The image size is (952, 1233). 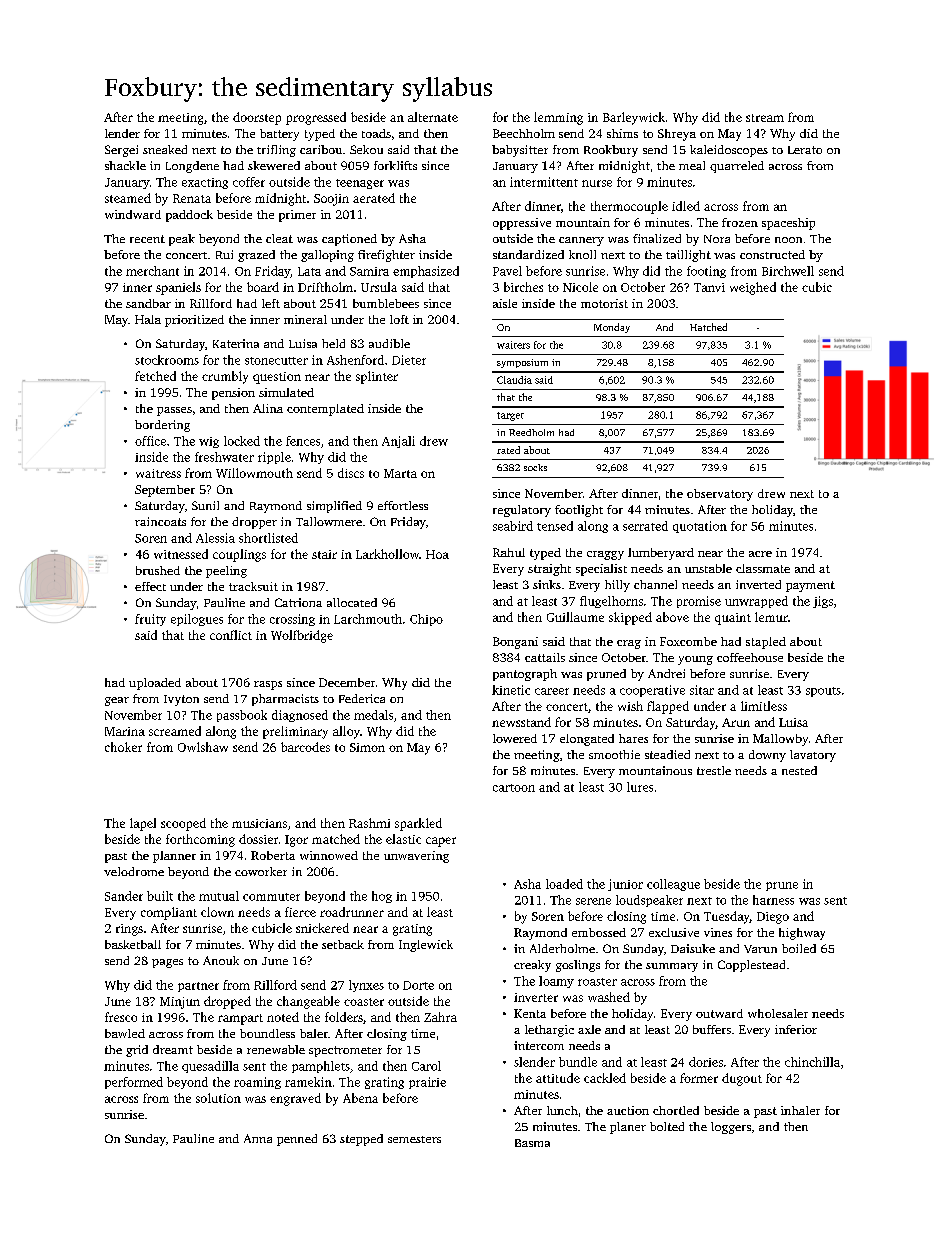 What do you see at coordinates (367, 747) in the screenshot?
I see `Simon` at bounding box center [367, 747].
